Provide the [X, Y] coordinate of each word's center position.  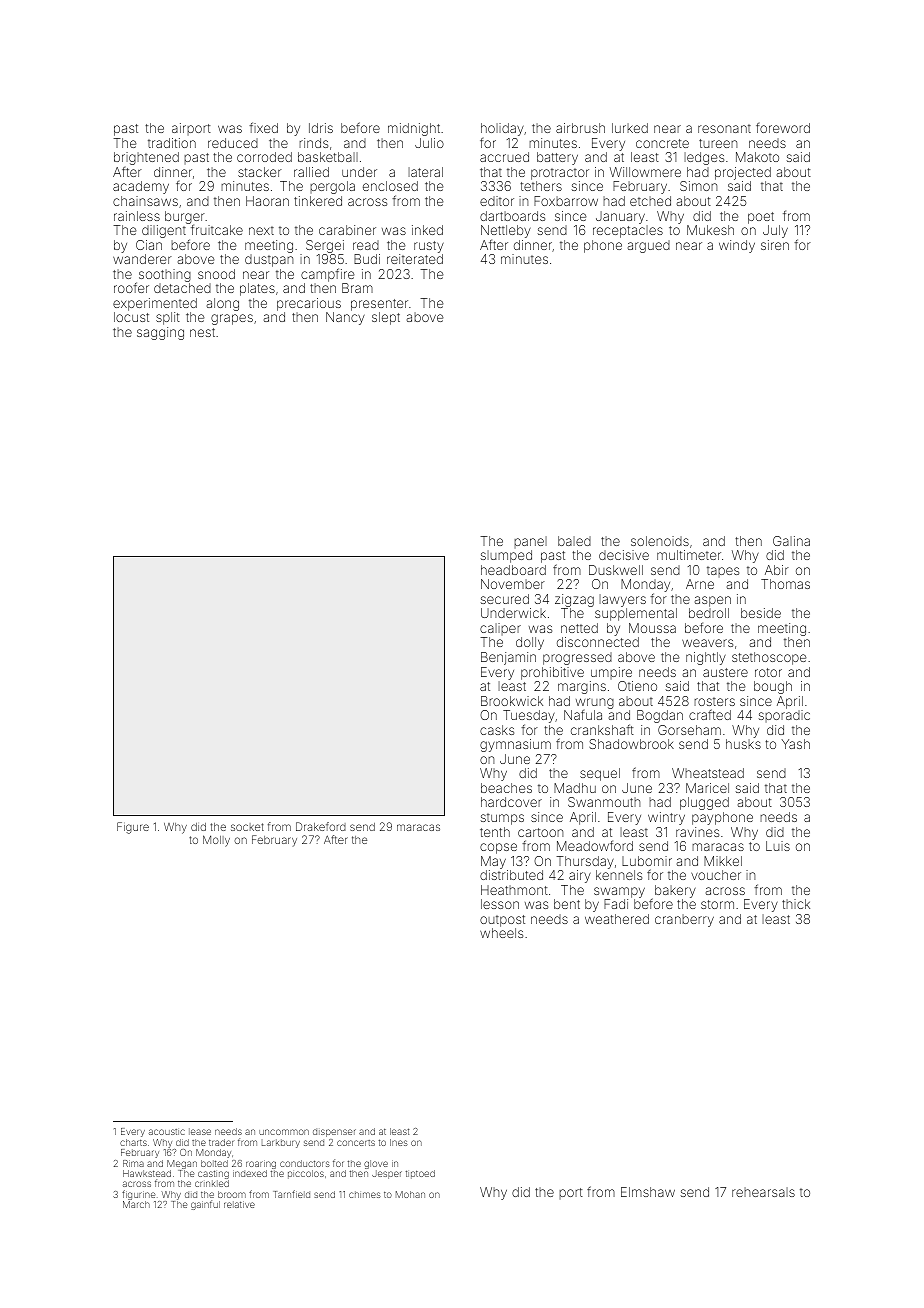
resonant [724, 128]
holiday [502, 129]
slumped [506, 556]
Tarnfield [291, 1194]
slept [386, 318]
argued [649, 246]
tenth [495, 832]
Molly [216, 841]
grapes [232, 319]
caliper [500, 629]
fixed [263, 127]
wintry [666, 818]
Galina [791, 541]
